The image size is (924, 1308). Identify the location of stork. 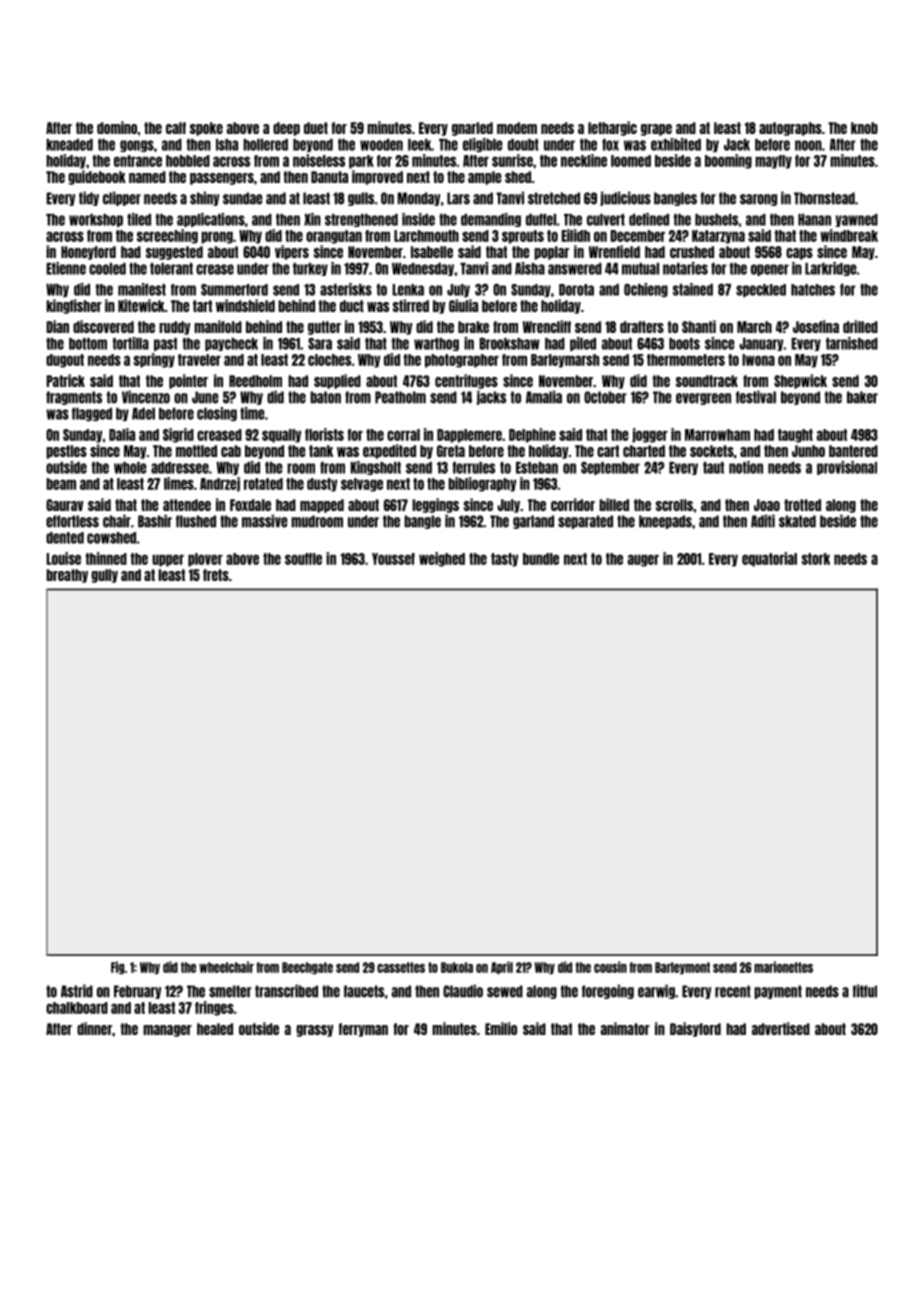
(816, 559).
